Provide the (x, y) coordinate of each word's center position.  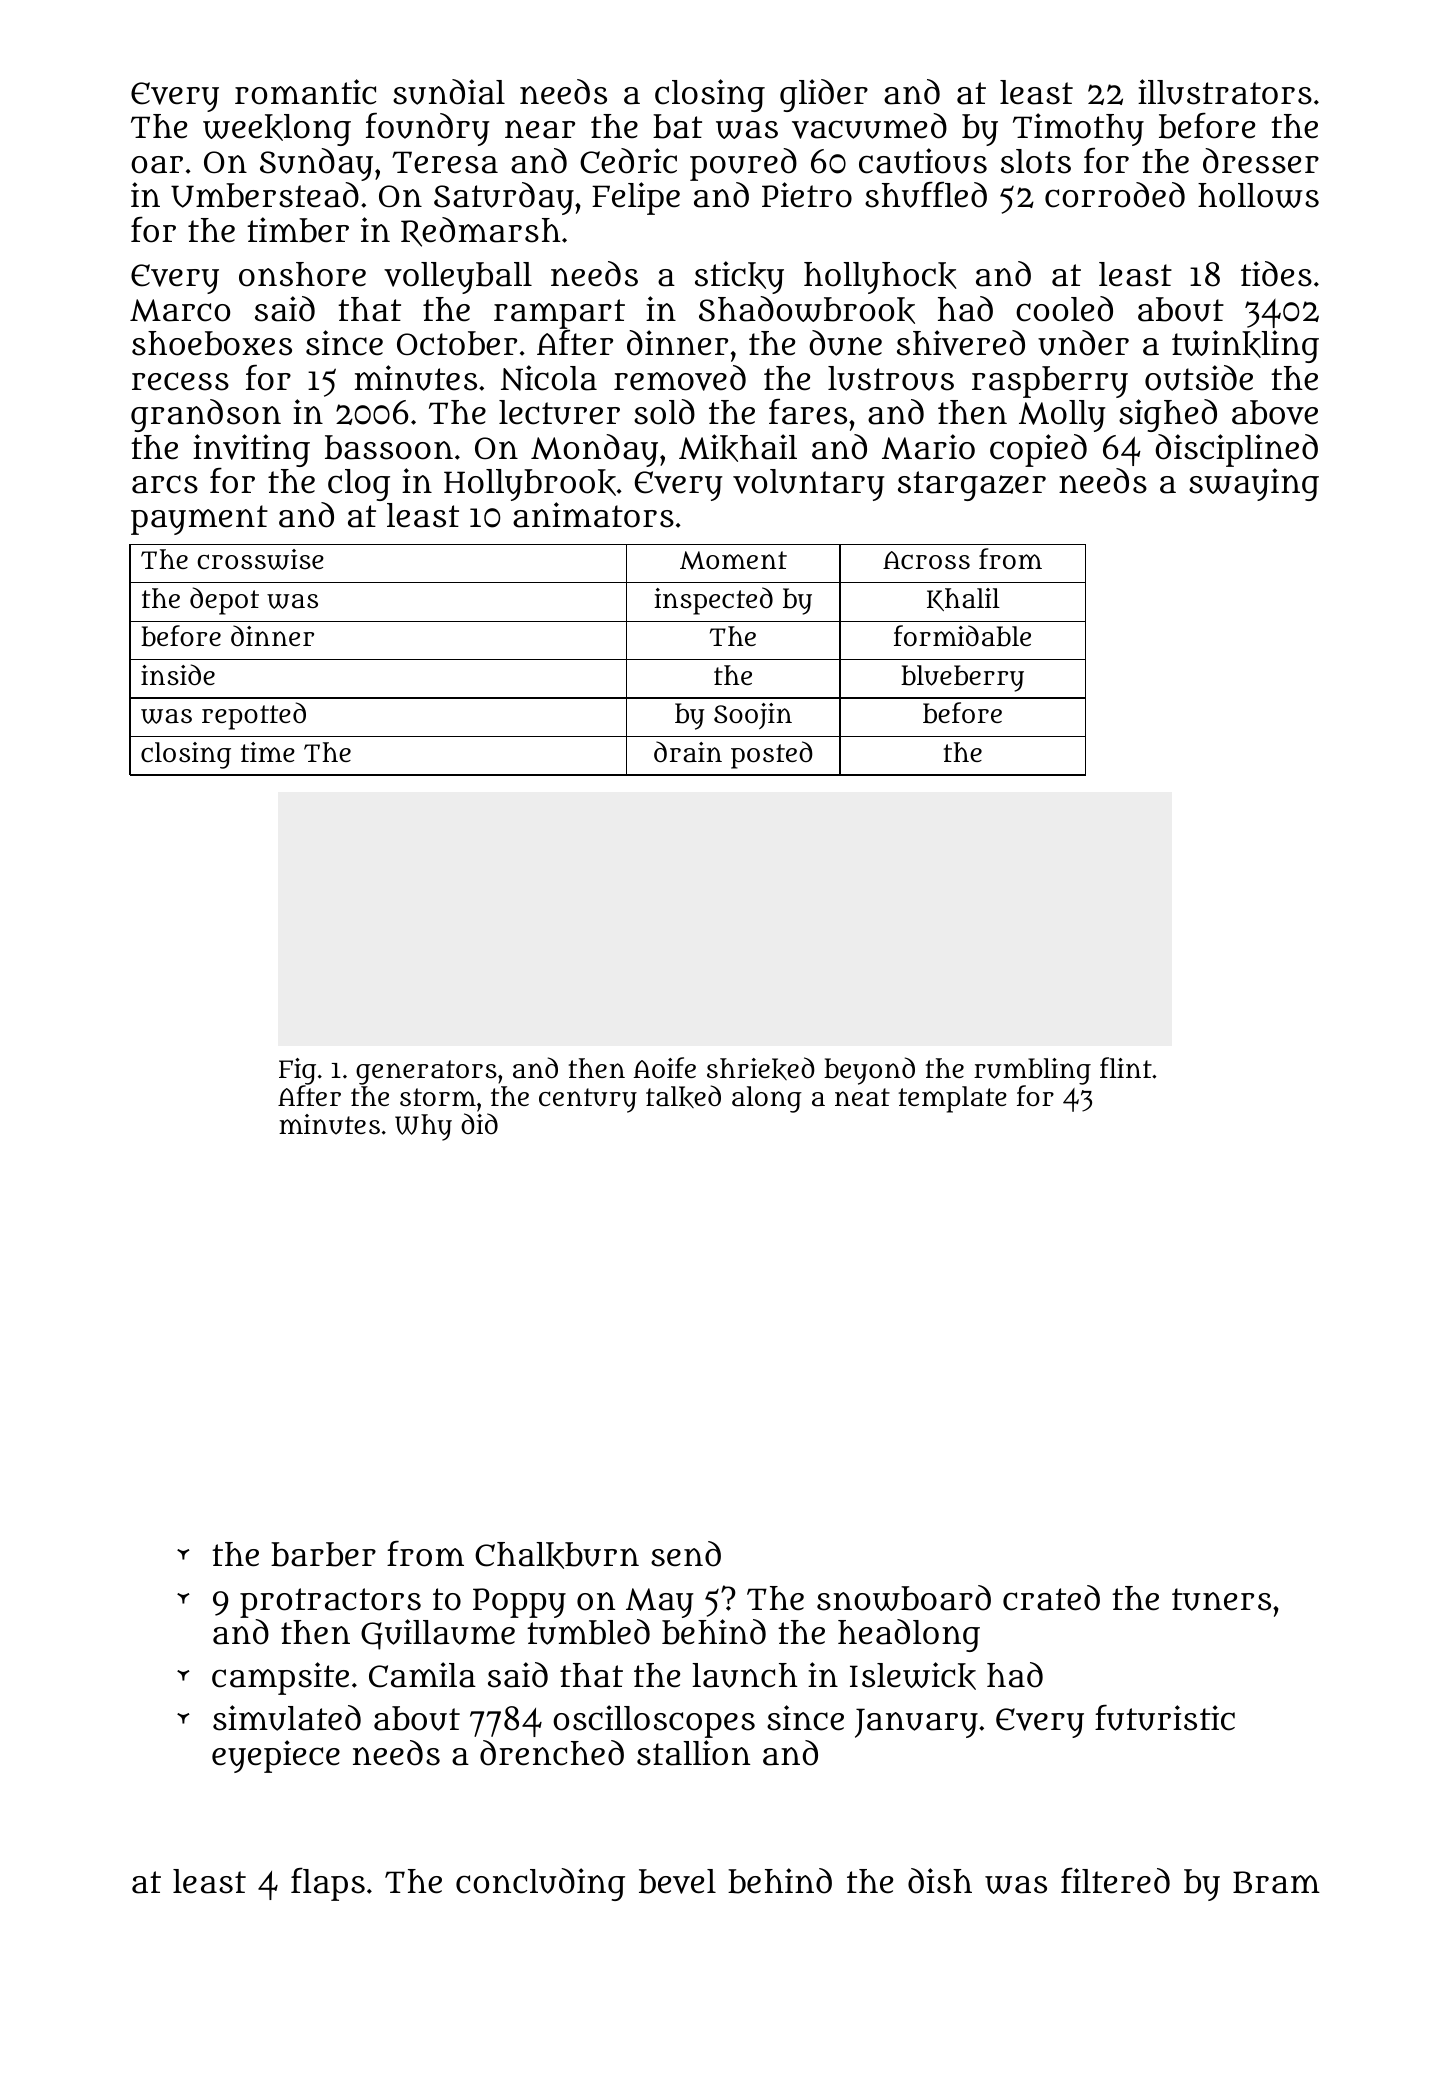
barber (323, 1554)
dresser (1261, 161)
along (767, 1099)
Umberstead (265, 195)
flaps (328, 1884)
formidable (962, 636)
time (268, 752)
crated (1051, 1598)
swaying (1254, 484)
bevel (677, 1881)
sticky (739, 277)
